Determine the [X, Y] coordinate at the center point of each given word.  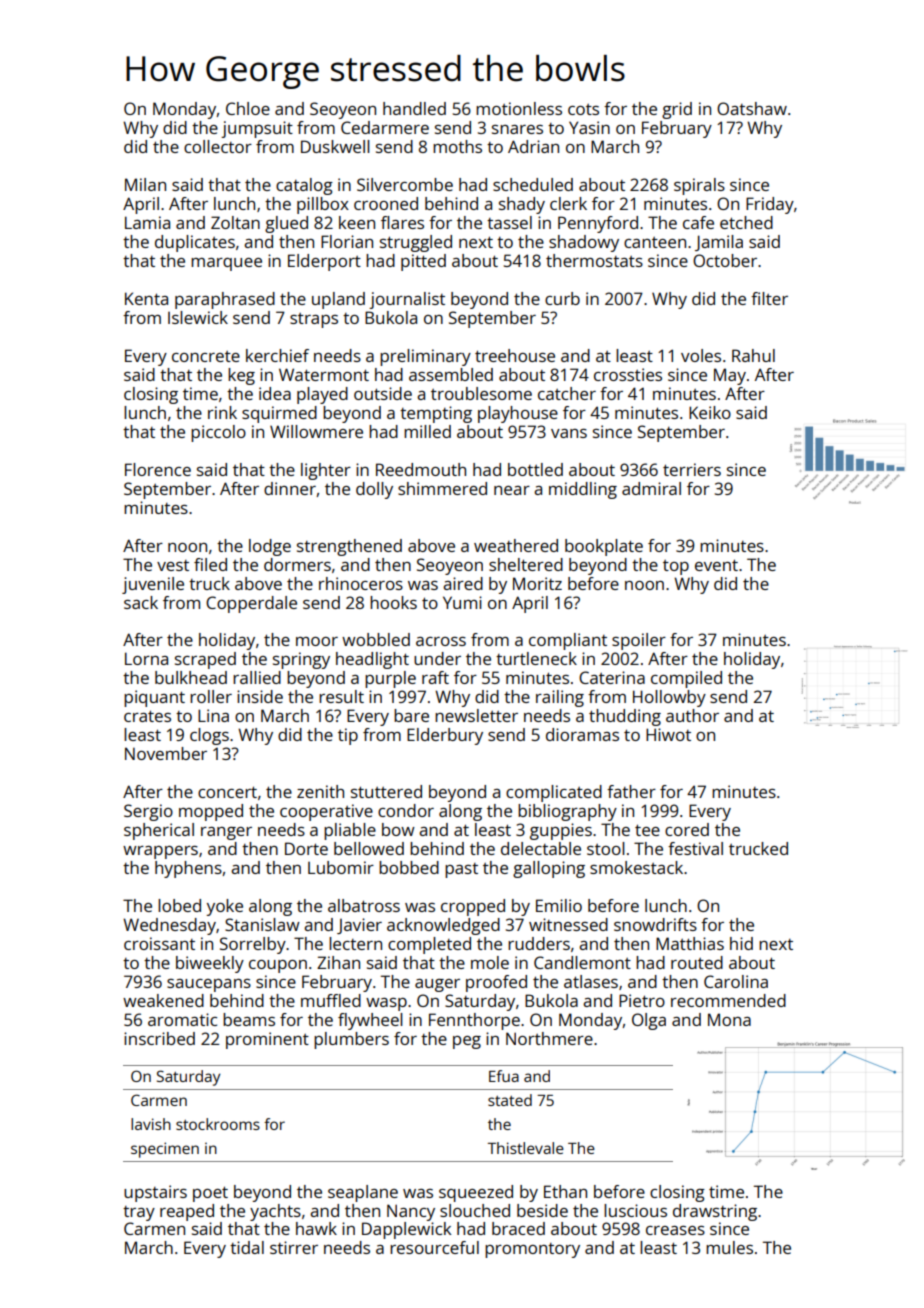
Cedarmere [385, 127]
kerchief [277, 355]
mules [729, 1247]
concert [227, 792]
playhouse [518, 414]
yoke [225, 907]
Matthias [690, 943]
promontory [532, 1250]
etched [746, 222]
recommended [728, 1000]
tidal [247, 1247]
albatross [364, 905]
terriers [692, 469]
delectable [541, 848]
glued [286, 224]
